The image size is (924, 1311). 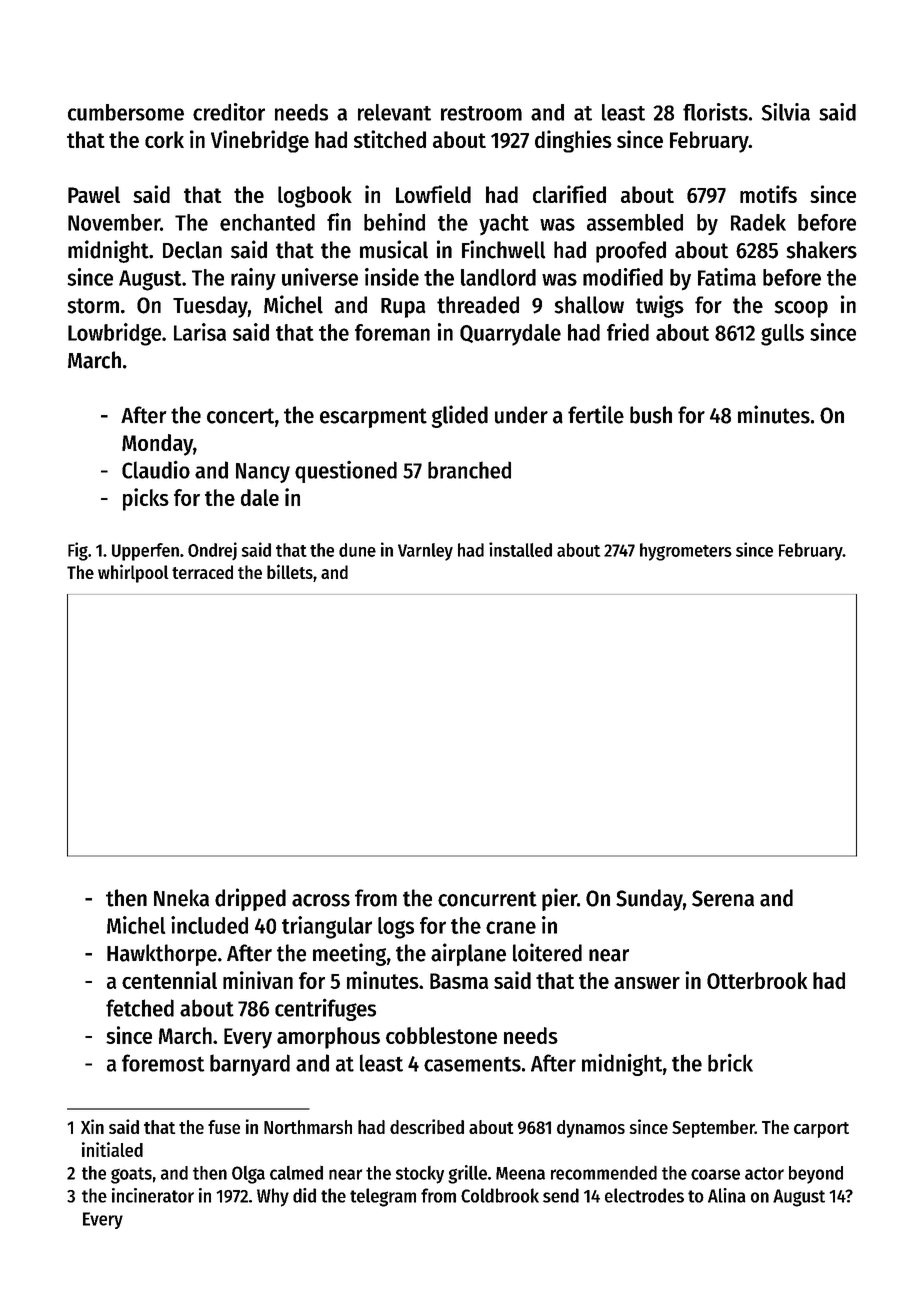 What do you see at coordinates (394, 222) in the screenshot?
I see `behind` at bounding box center [394, 222].
